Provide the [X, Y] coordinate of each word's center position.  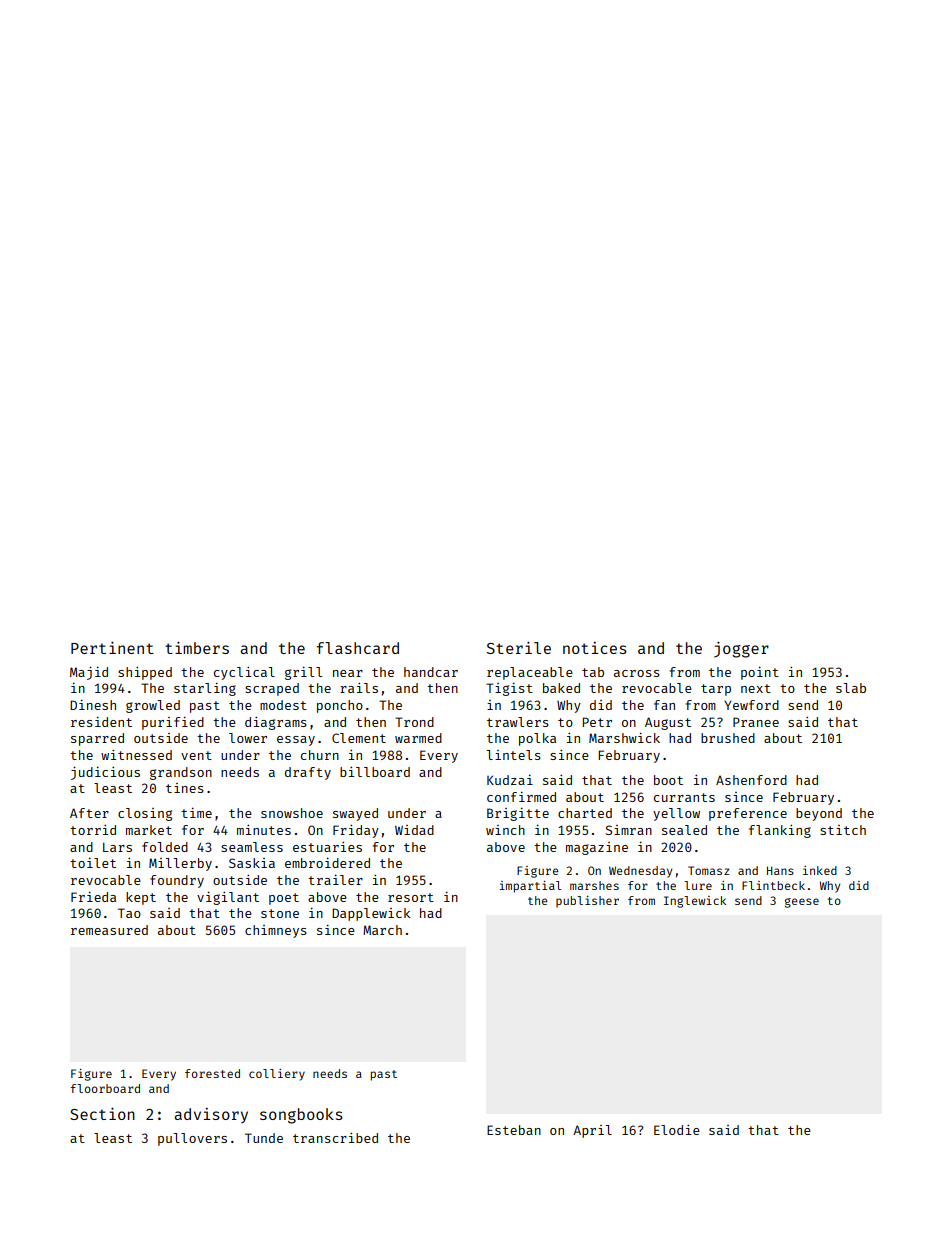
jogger [741, 650]
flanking [780, 831]
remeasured [109, 930]
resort [411, 897]
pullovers [192, 1139]
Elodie [677, 1130]
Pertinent [112, 648]
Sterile [519, 648]
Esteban [514, 1130]
